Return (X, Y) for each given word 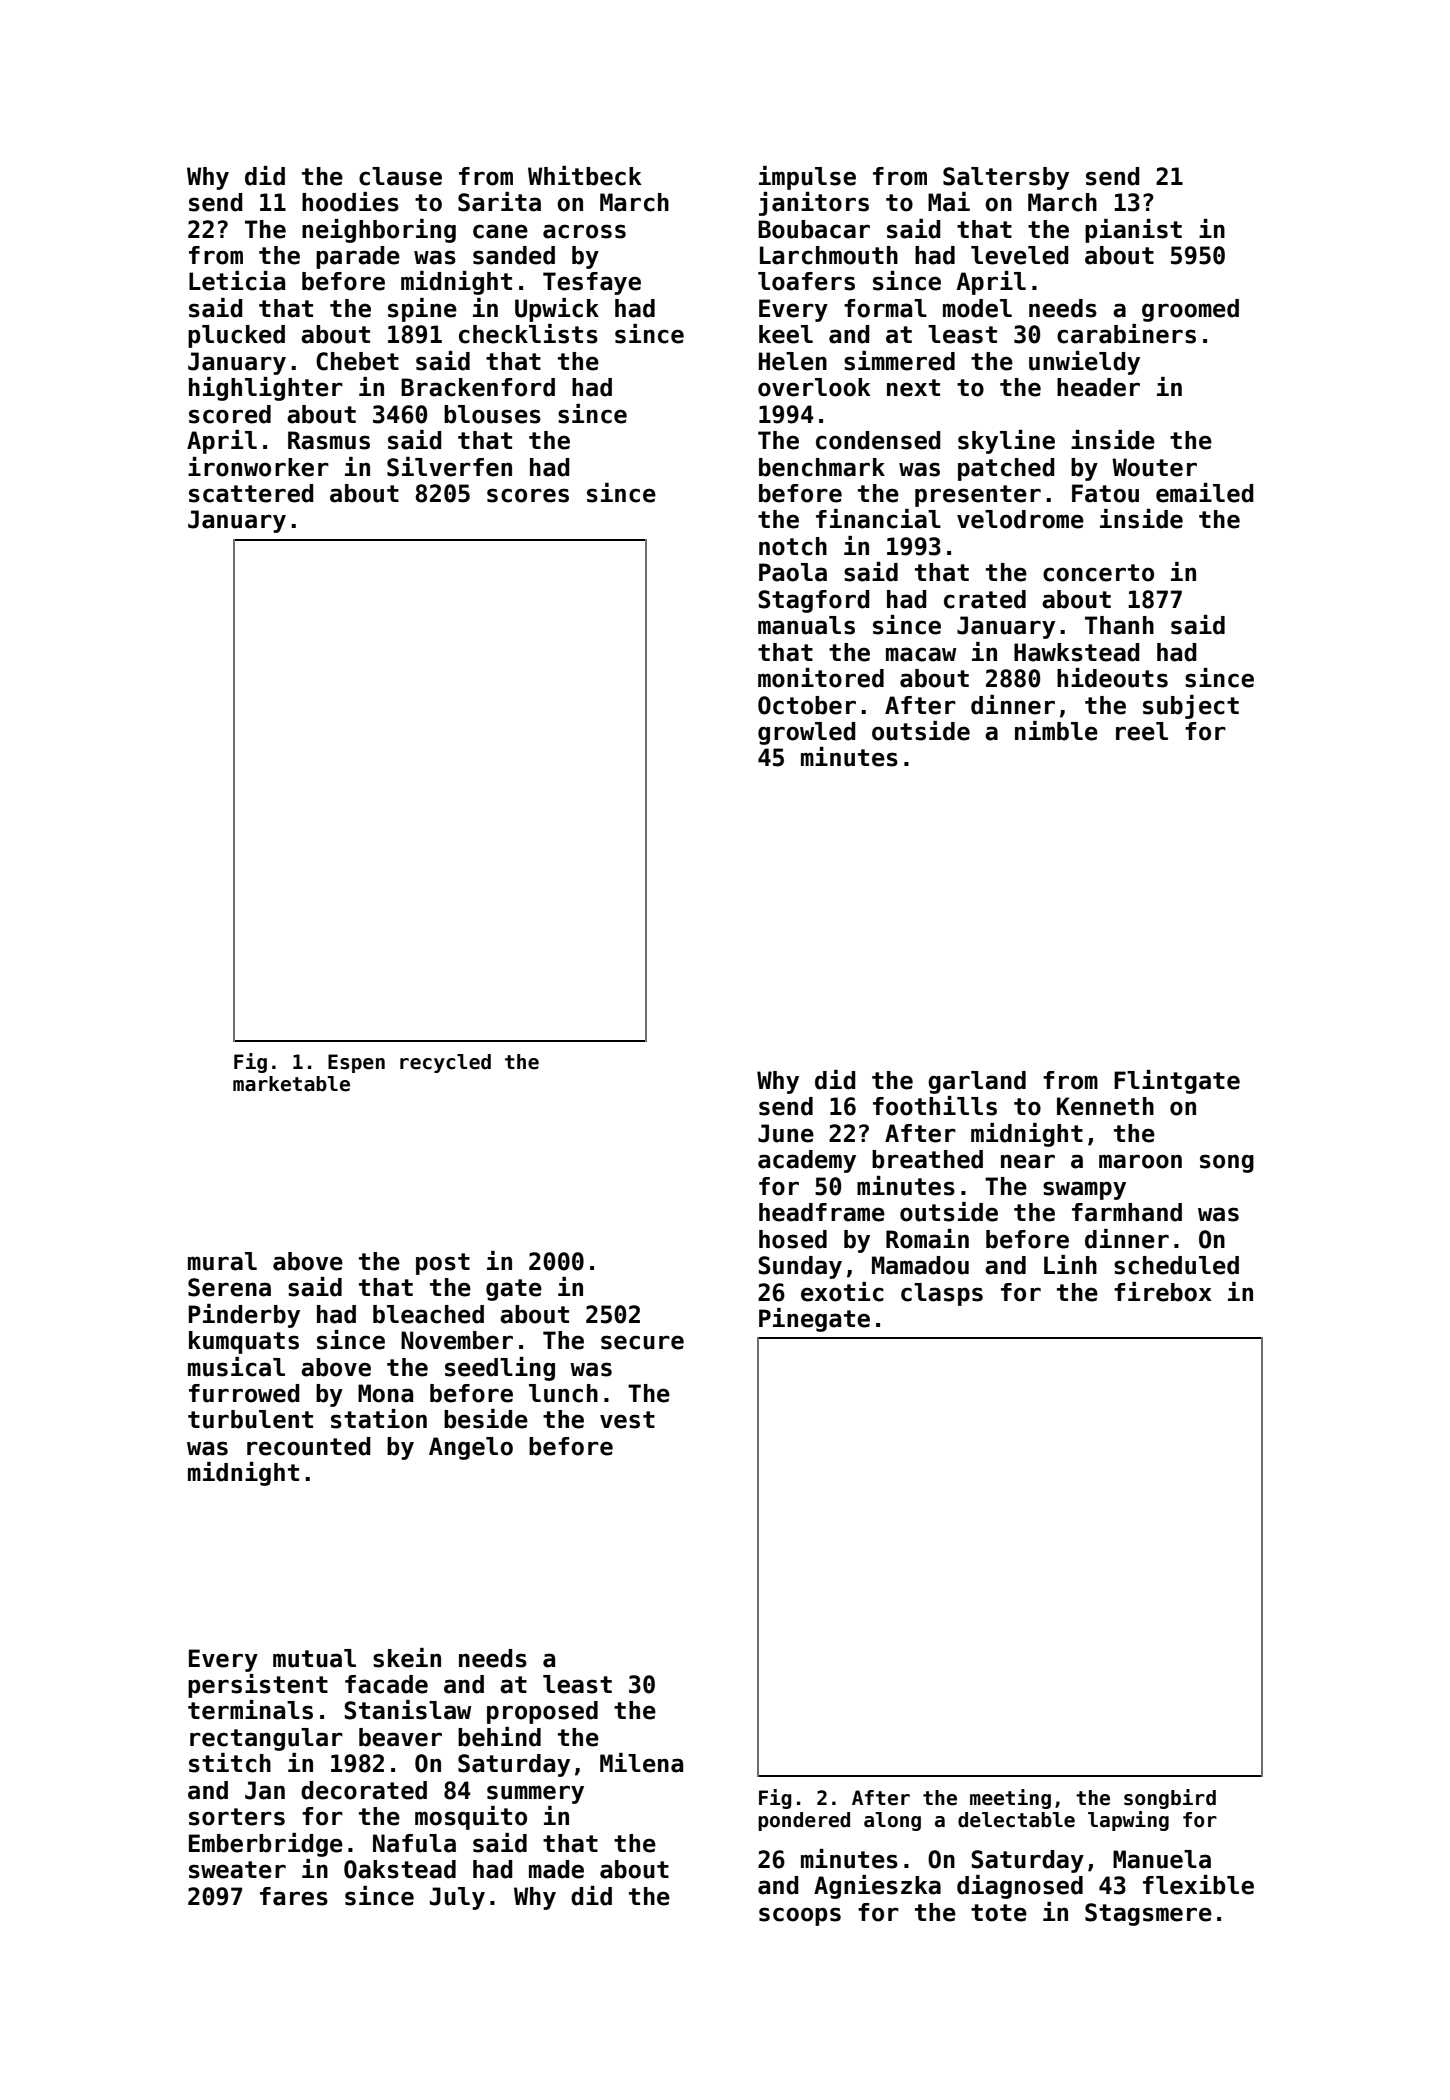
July (457, 1898)
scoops (800, 1916)
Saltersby (1006, 178)
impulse (807, 178)
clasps (942, 1294)
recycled (445, 1063)
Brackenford (478, 387)
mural (222, 1261)
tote (999, 1913)
